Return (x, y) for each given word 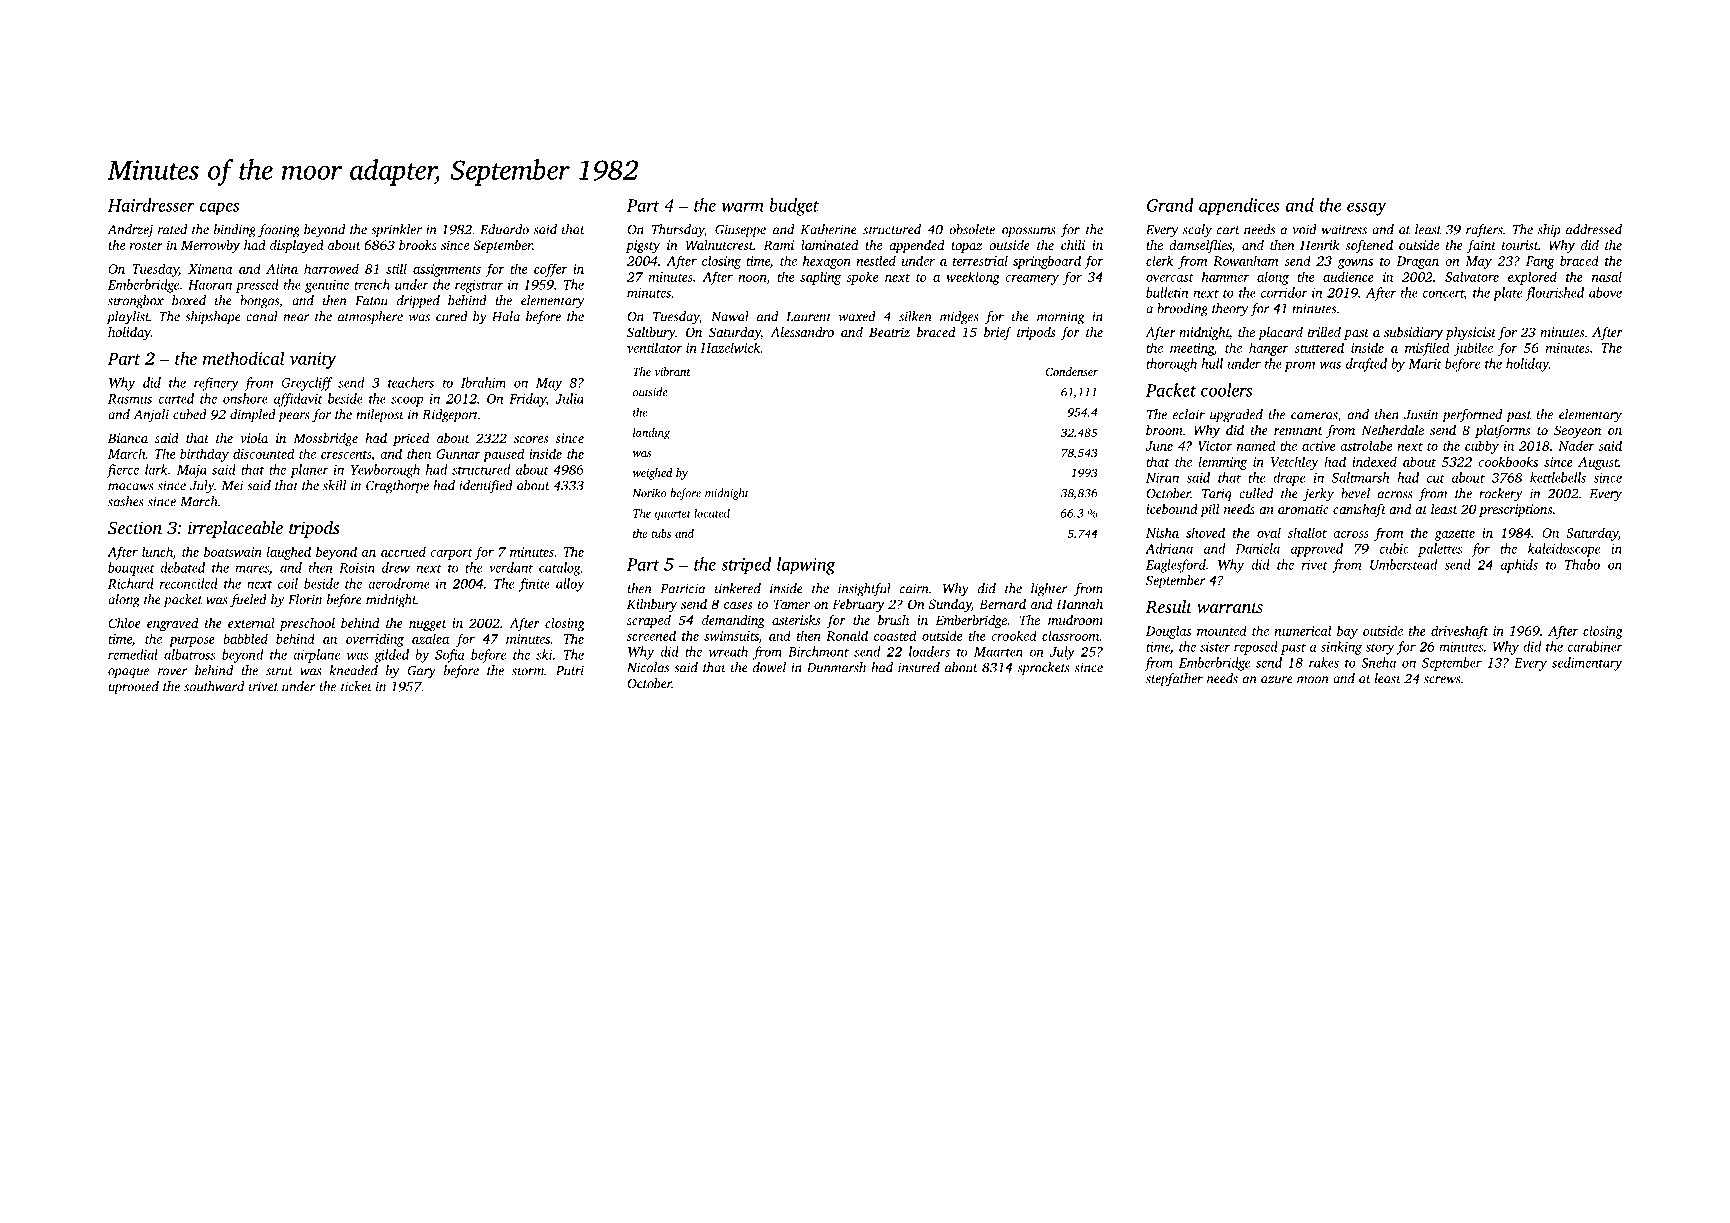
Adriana (1169, 548)
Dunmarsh (836, 667)
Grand (1170, 205)
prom (1299, 366)
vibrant (673, 371)
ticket (356, 686)
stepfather (1174, 680)
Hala (506, 316)
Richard (131, 583)
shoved (1205, 532)
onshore (245, 398)
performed (1472, 416)
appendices (1239, 206)
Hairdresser (151, 205)
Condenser (1072, 371)
